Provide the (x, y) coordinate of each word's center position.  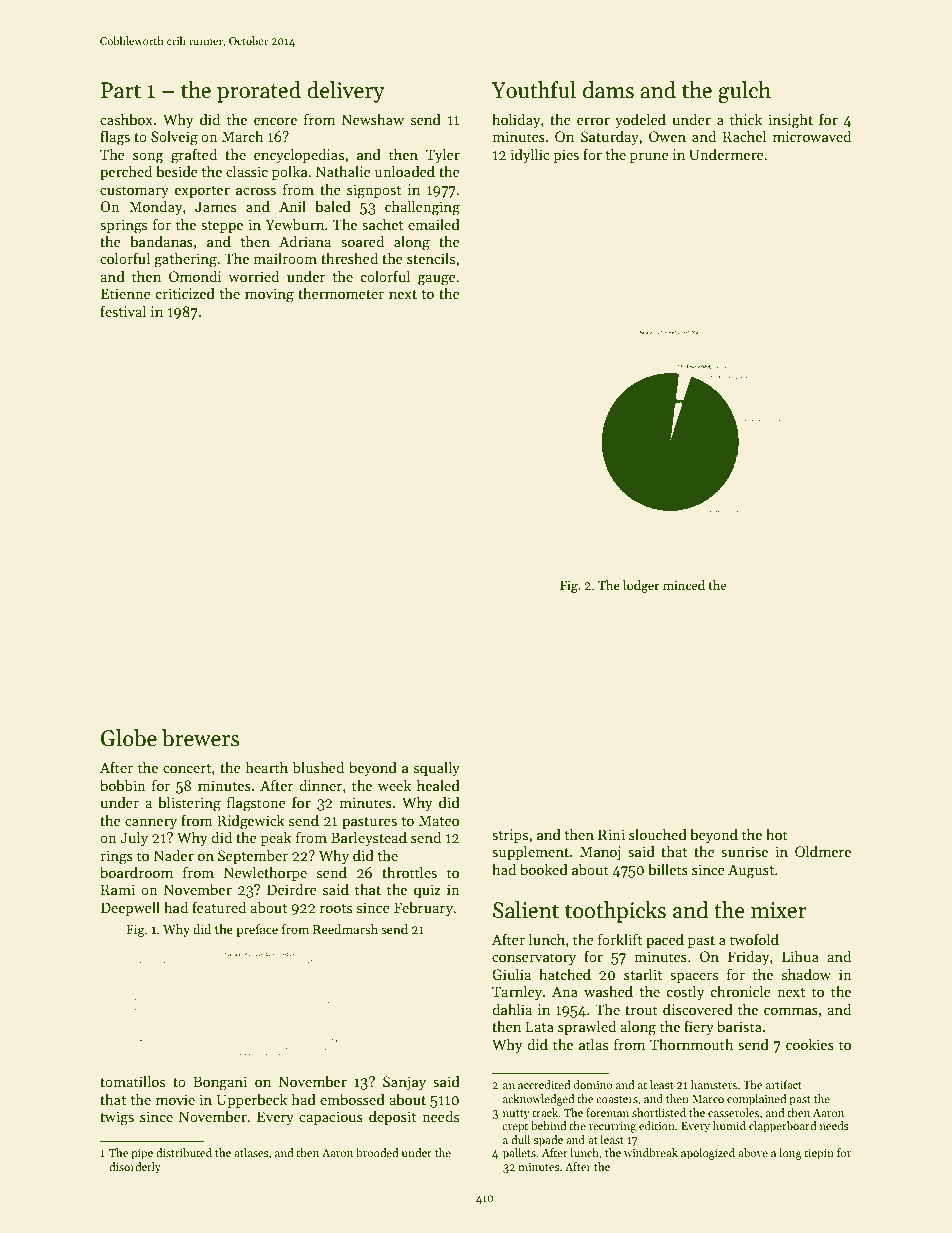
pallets (519, 1154)
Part (121, 90)
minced (684, 585)
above (753, 1152)
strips (510, 836)
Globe (129, 738)
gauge (437, 280)
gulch (744, 92)
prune (649, 157)
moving (269, 295)
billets (668, 869)
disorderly (135, 1168)
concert (187, 768)
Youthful (534, 90)
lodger (641, 586)
